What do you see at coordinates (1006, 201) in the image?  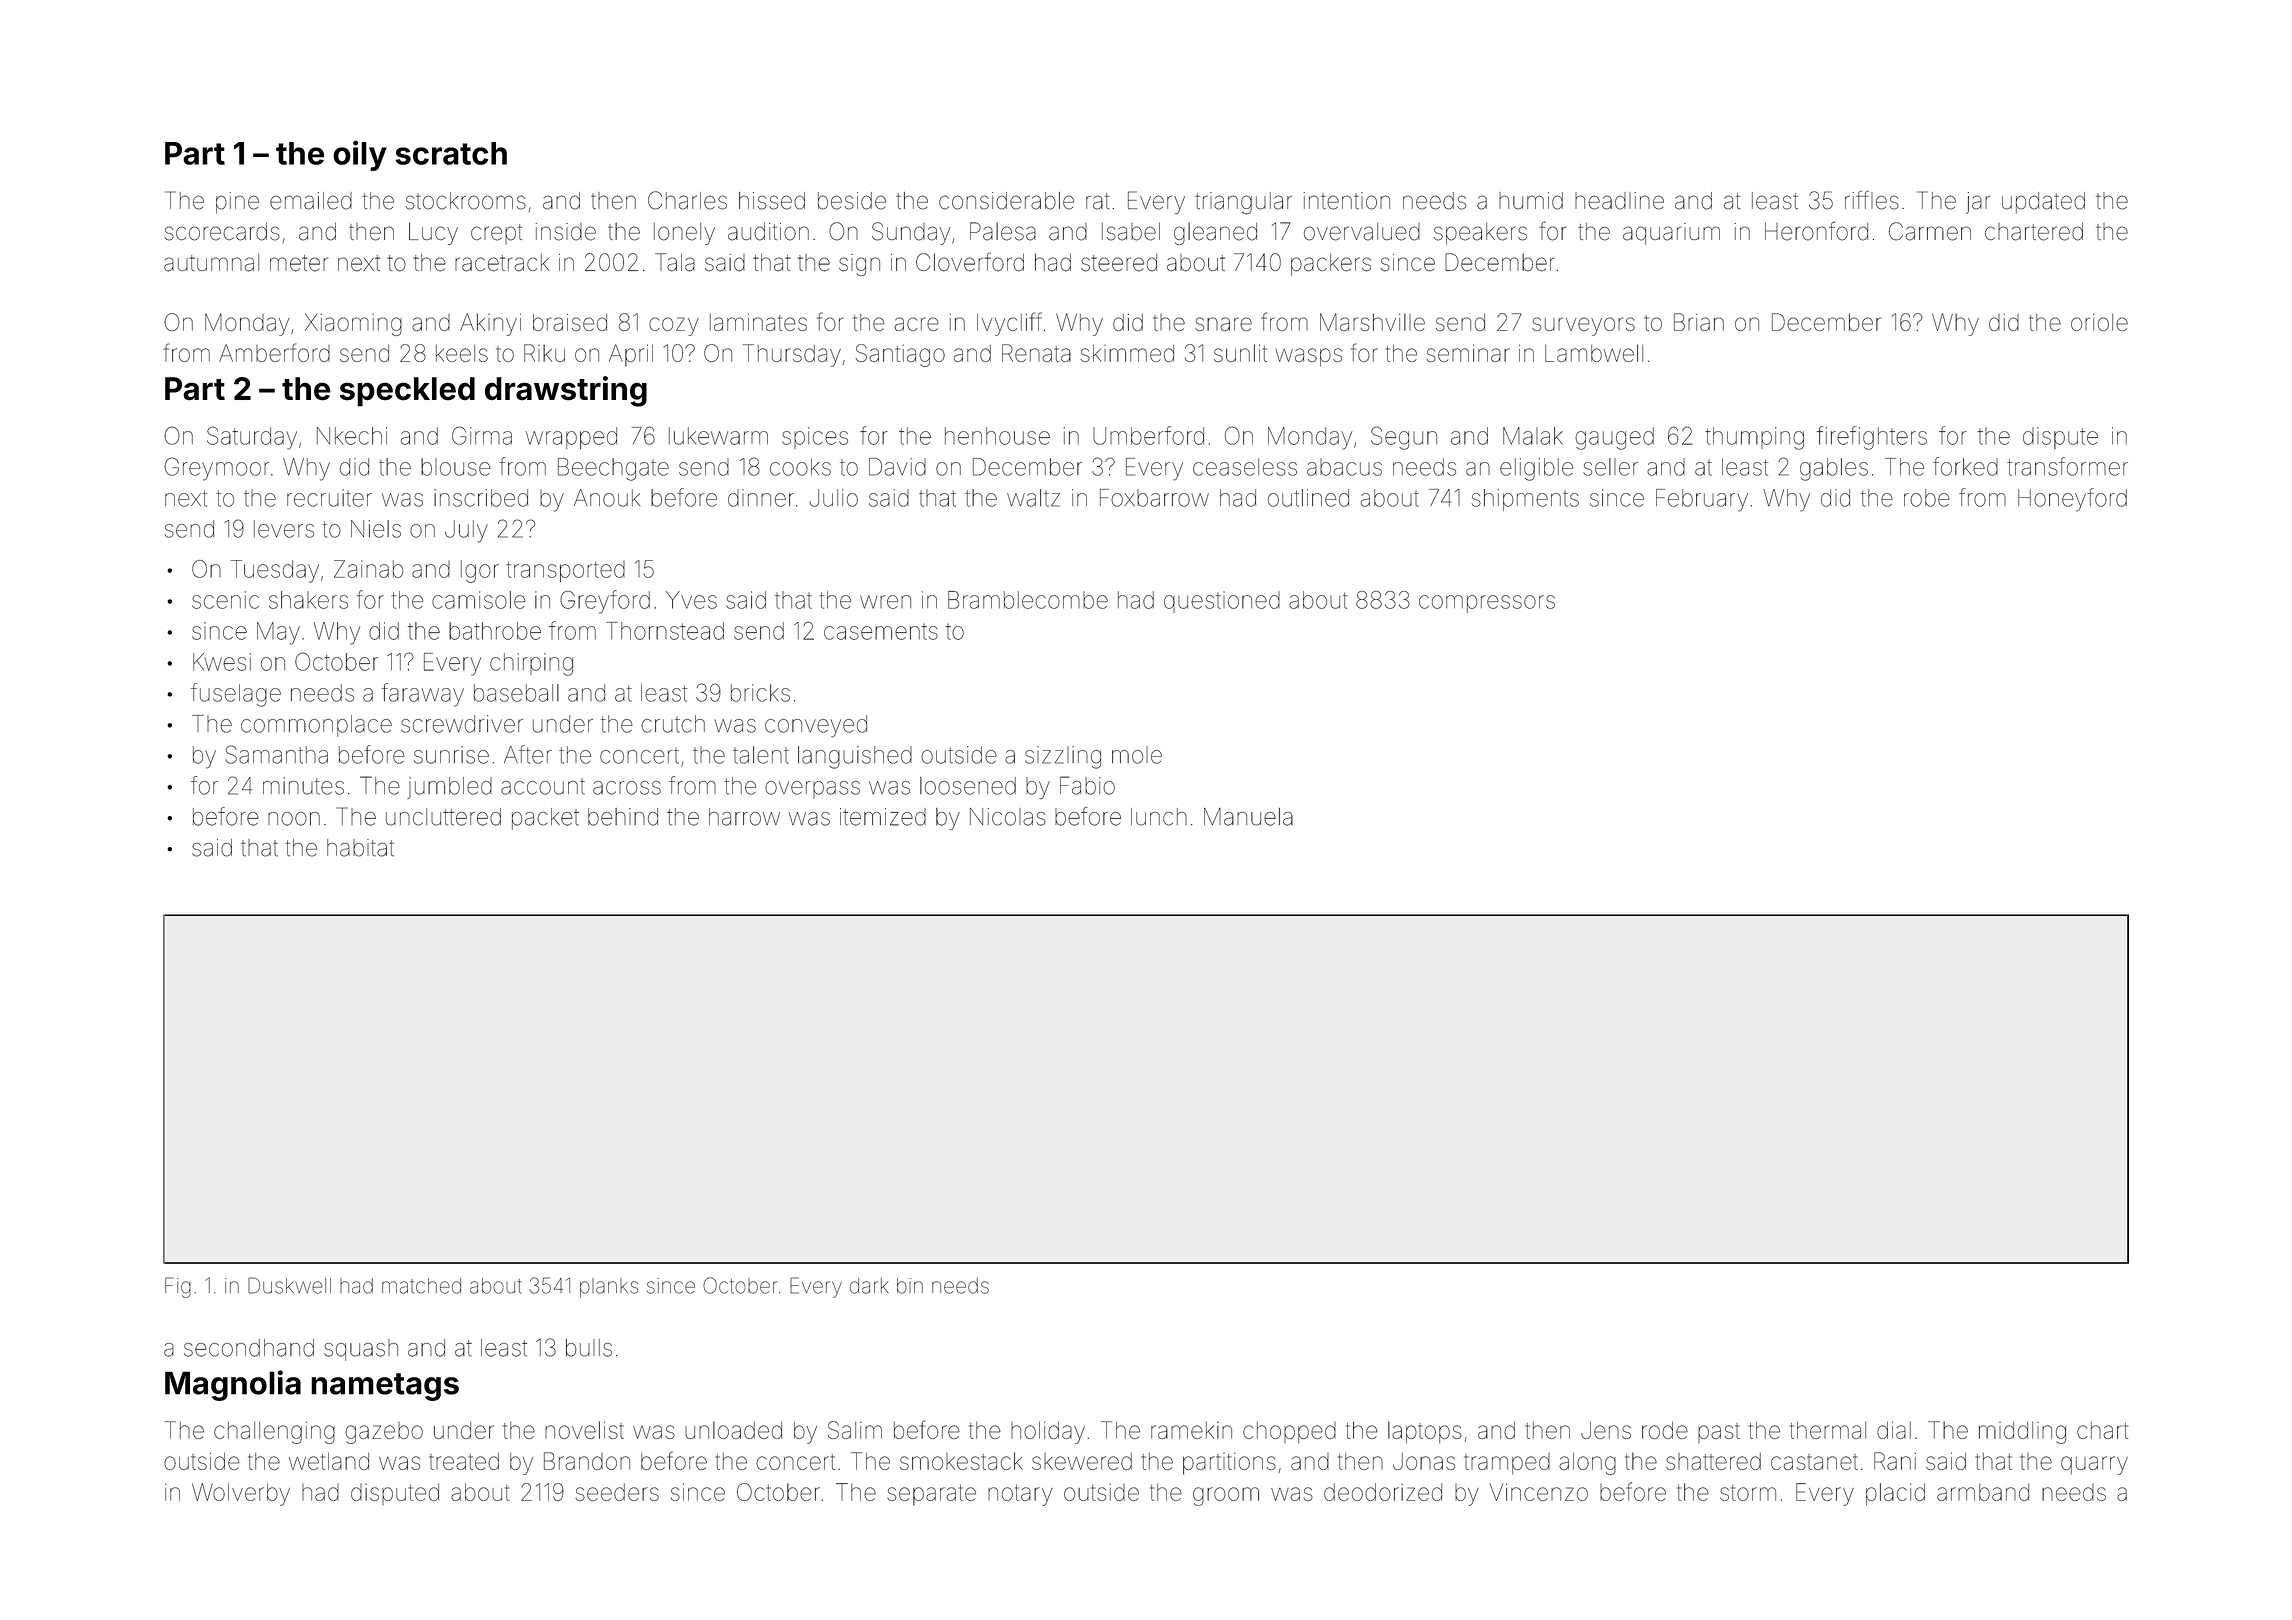 I see `considerable` at bounding box center [1006, 201].
